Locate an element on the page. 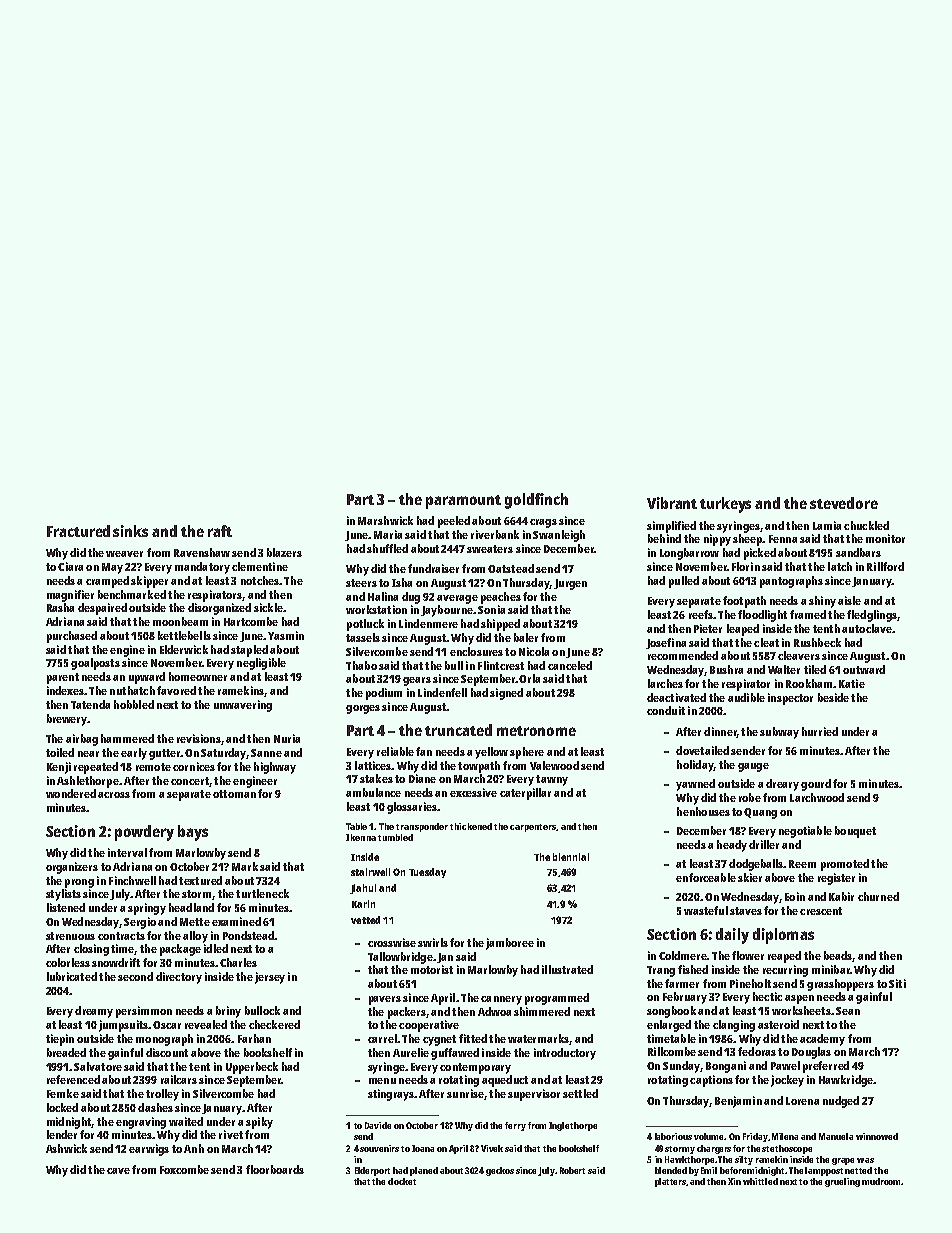 Image resolution: width=952 pixels, height=1233 pixels. jamboree is located at coordinates (510, 944).
